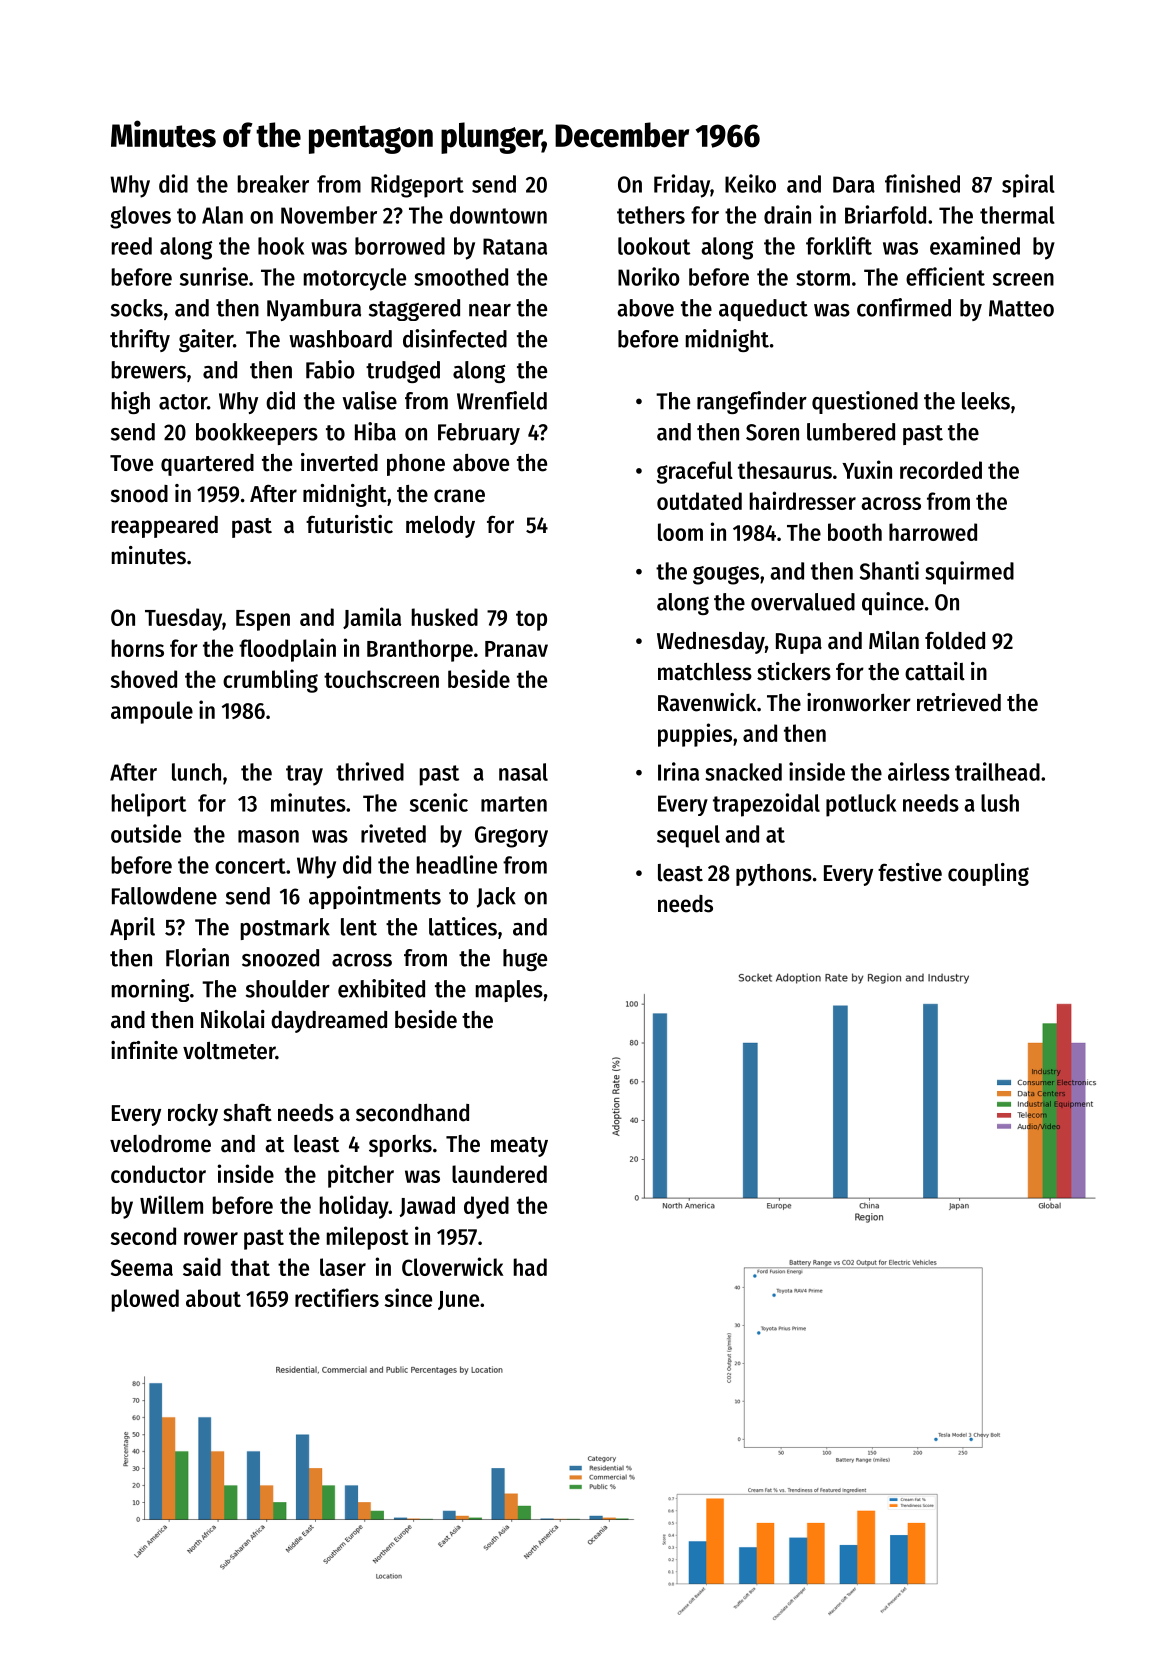 The height and width of the document is (1654, 1165). I want to click on breaker, so click(273, 184).
